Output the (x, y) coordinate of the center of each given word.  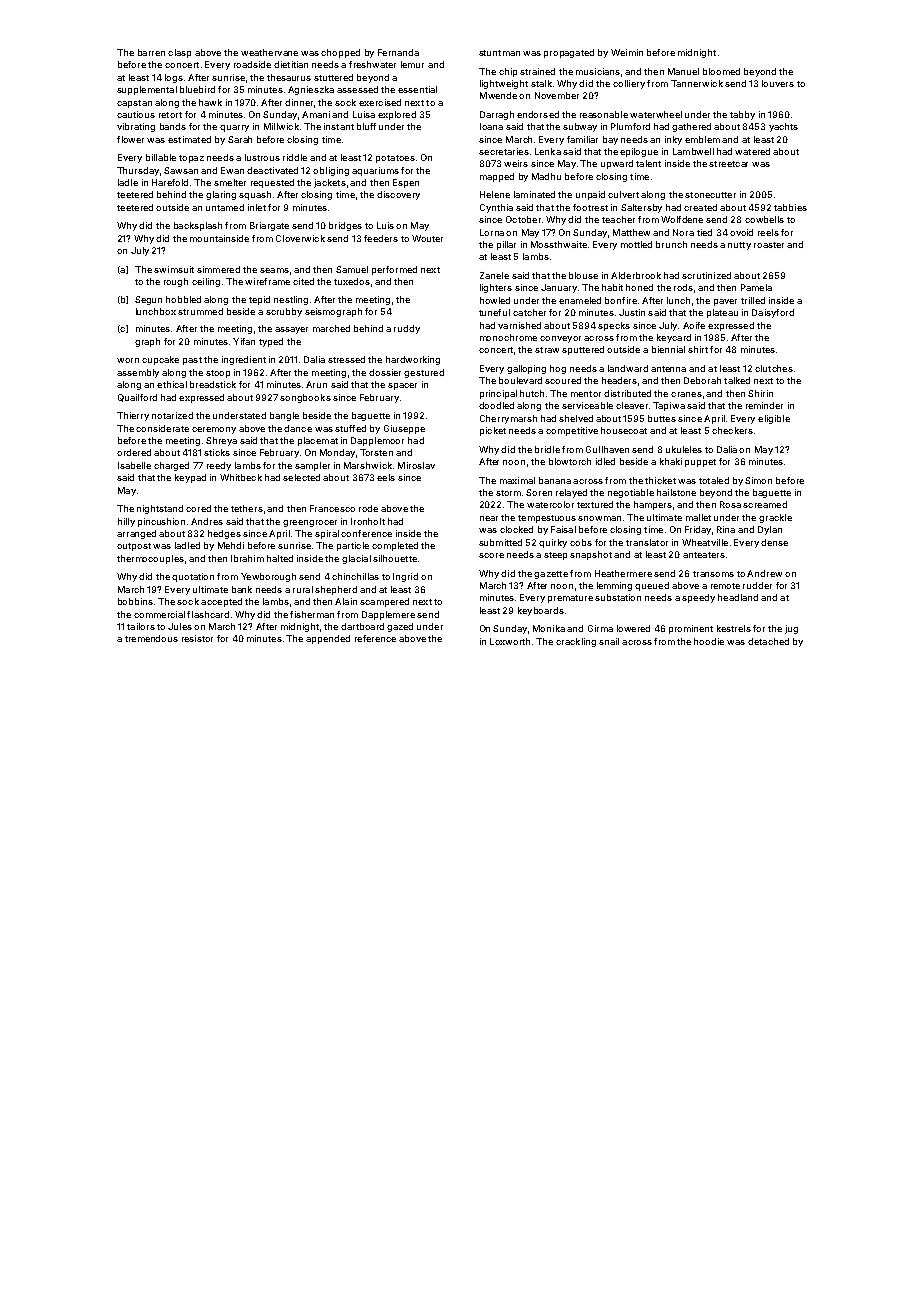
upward (617, 164)
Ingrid (405, 577)
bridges (345, 226)
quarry (234, 128)
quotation (193, 577)
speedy (698, 598)
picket (493, 431)
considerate (162, 428)
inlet (257, 207)
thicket (660, 480)
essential (417, 89)
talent (648, 163)
